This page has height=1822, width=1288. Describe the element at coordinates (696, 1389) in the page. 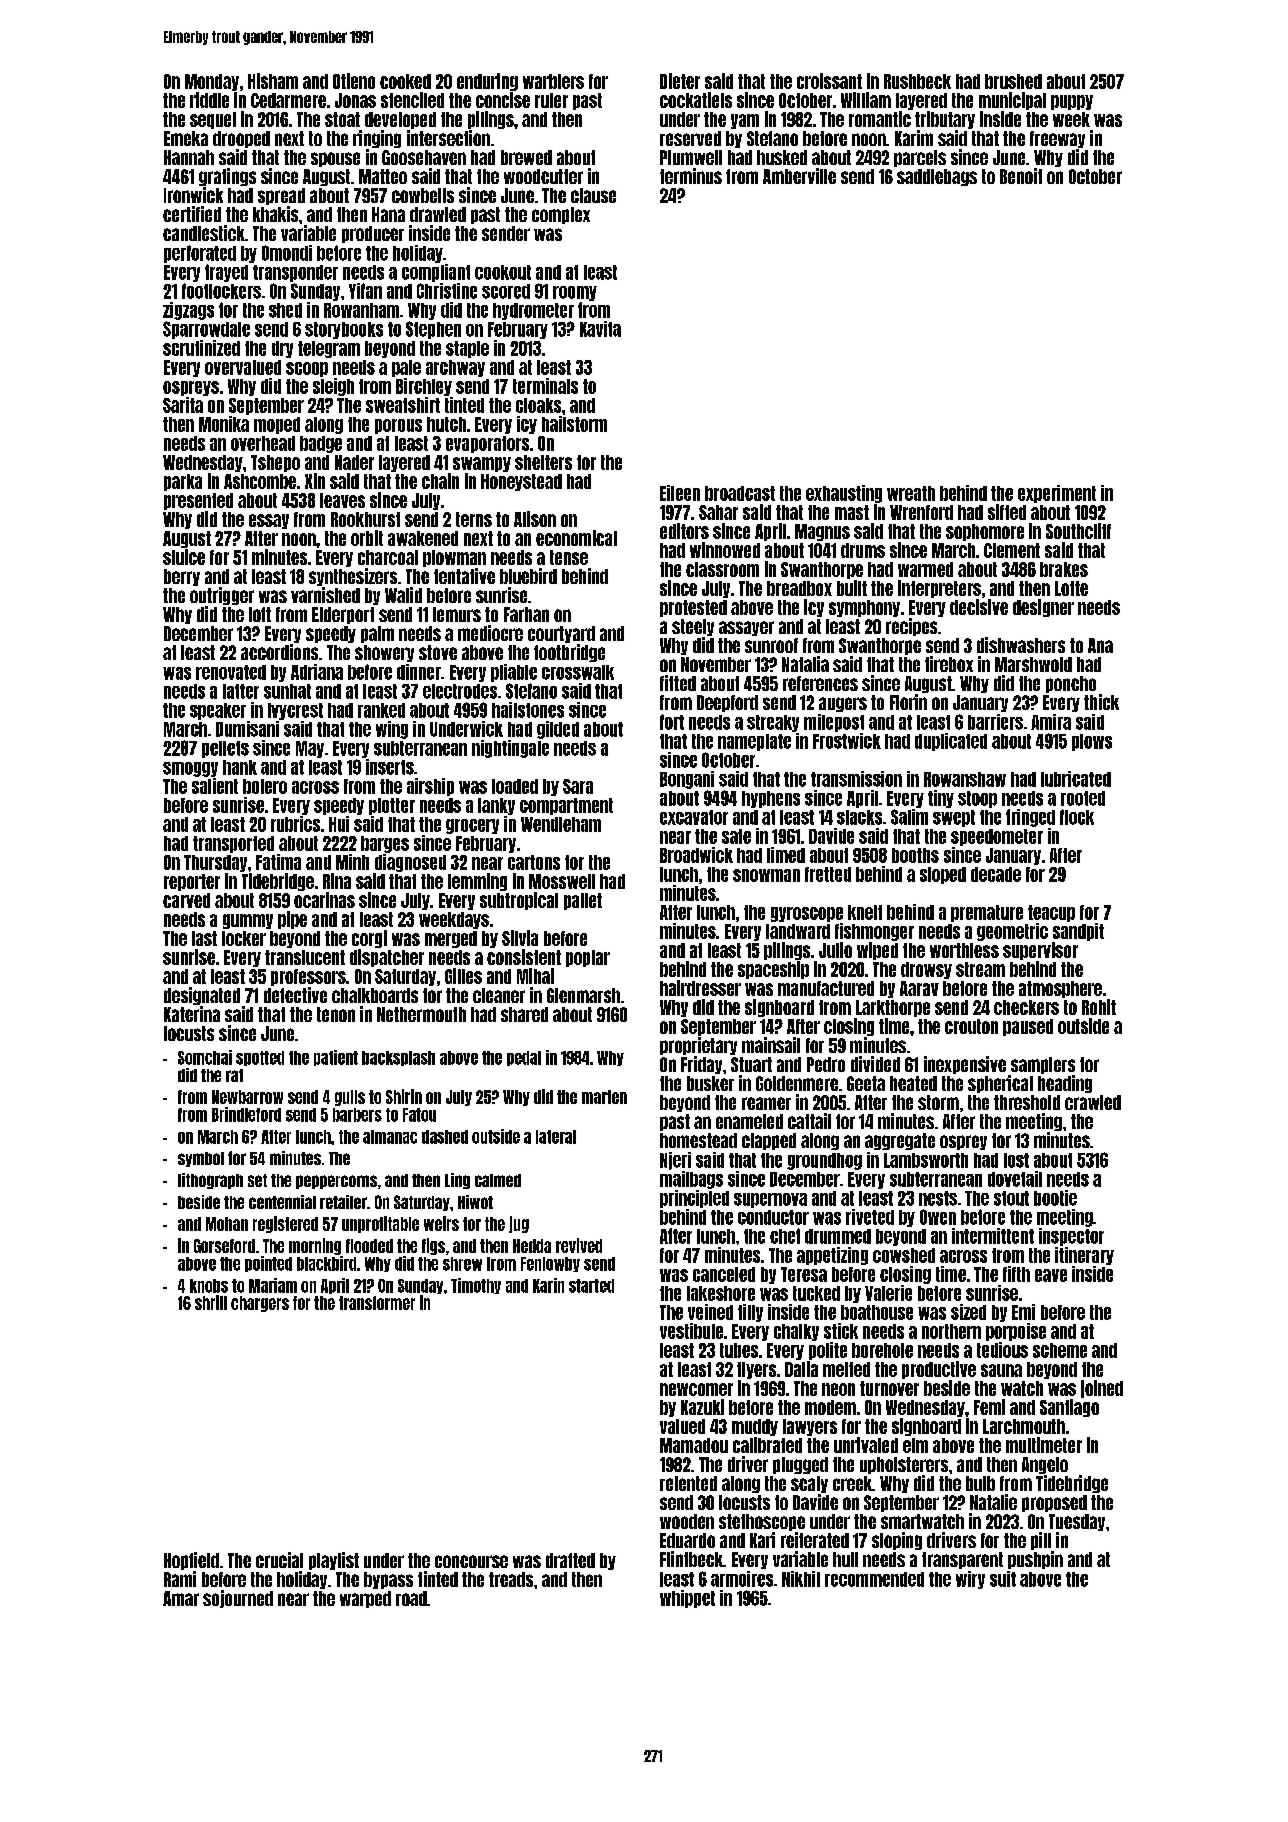

I see `newcomer` at that location.
